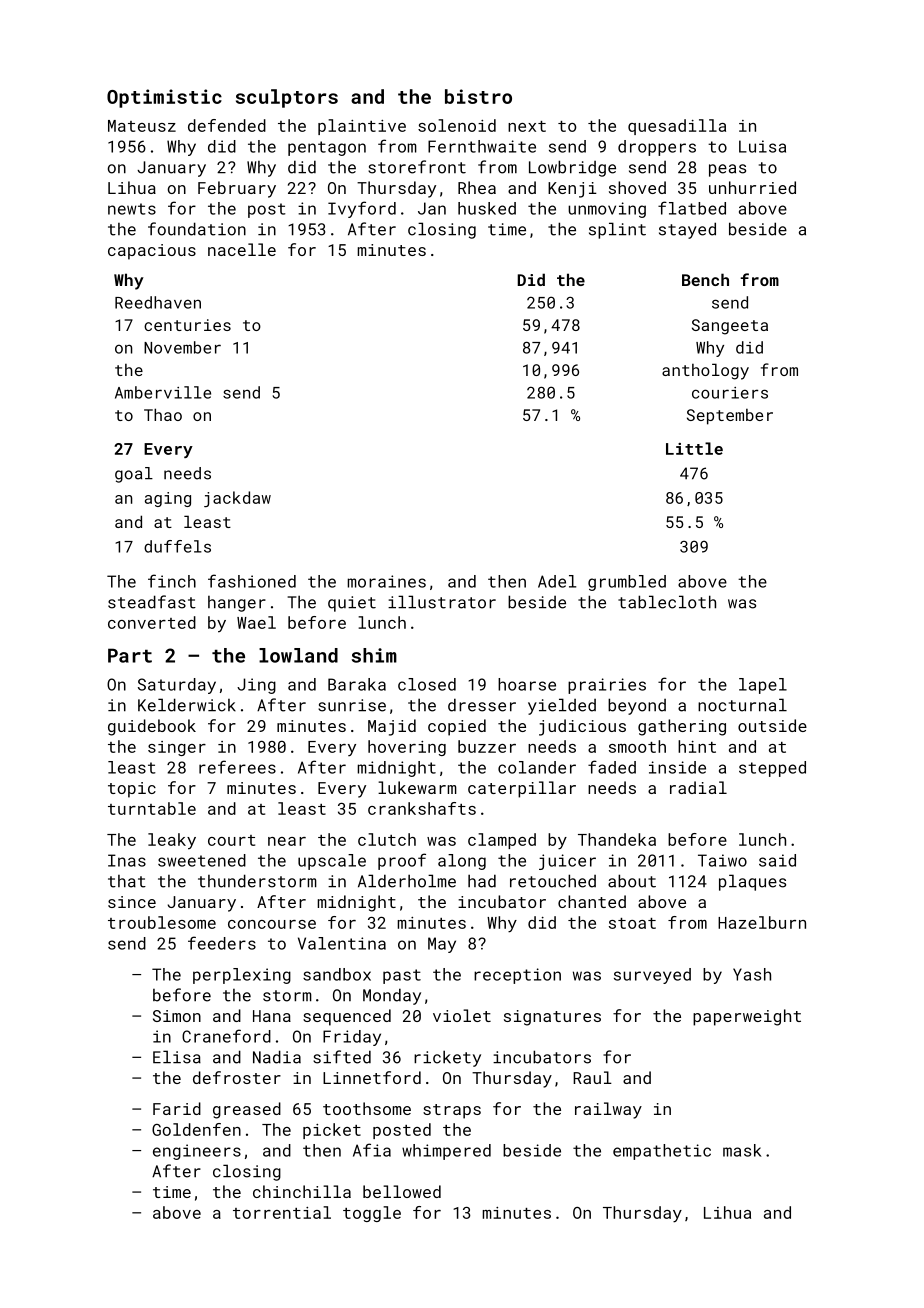  What do you see at coordinates (592, 1077) in the page?
I see `Raul` at bounding box center [592, 1077].
